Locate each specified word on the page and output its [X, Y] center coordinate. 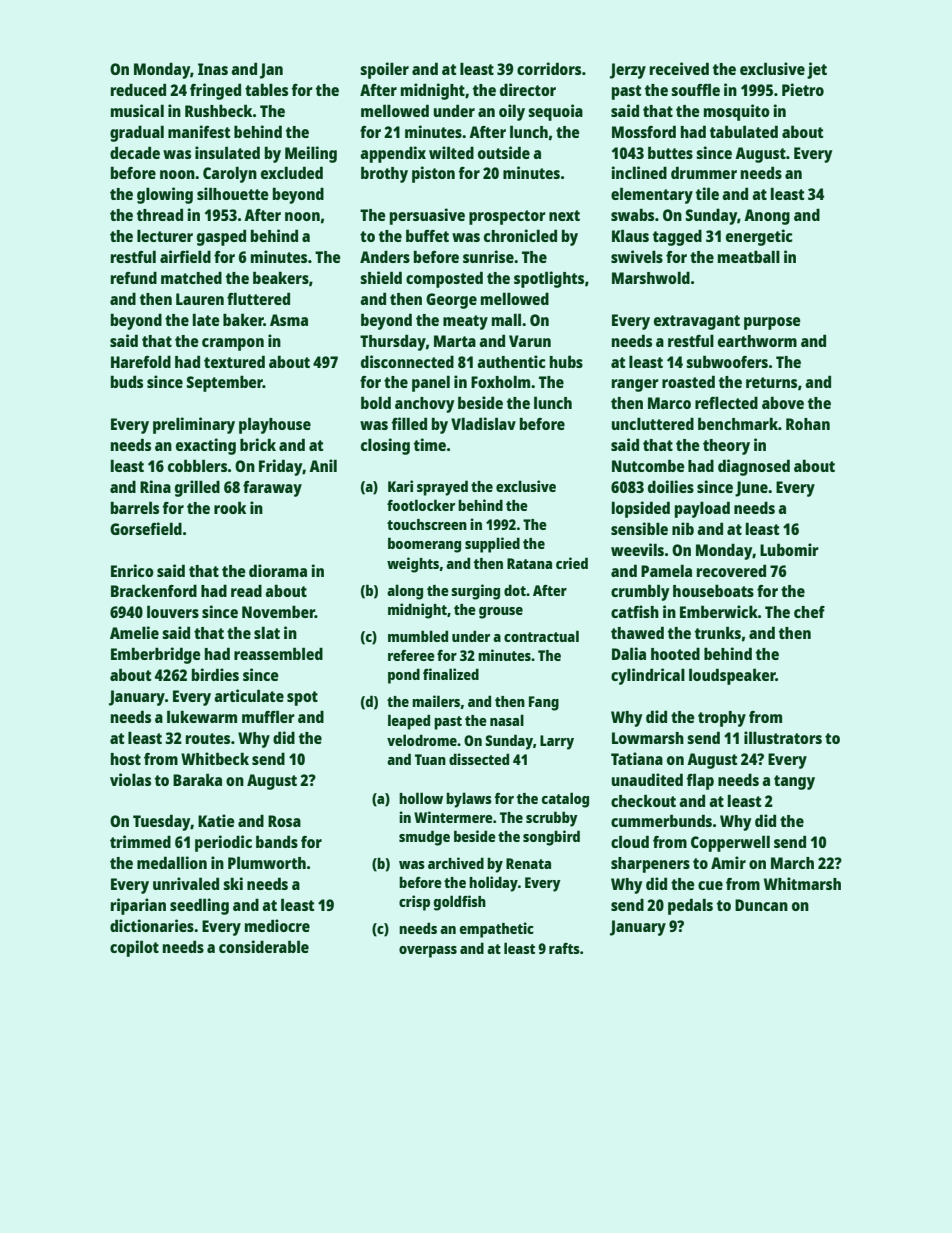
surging [475, 592]
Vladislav [483, 423]
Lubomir [789, 549]
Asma [289, 320]
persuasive [427, 216]
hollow [421, 798]
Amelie [134, 632]
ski [233, 883]
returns [771, 382]
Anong [767, 217]
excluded [292, 172]
